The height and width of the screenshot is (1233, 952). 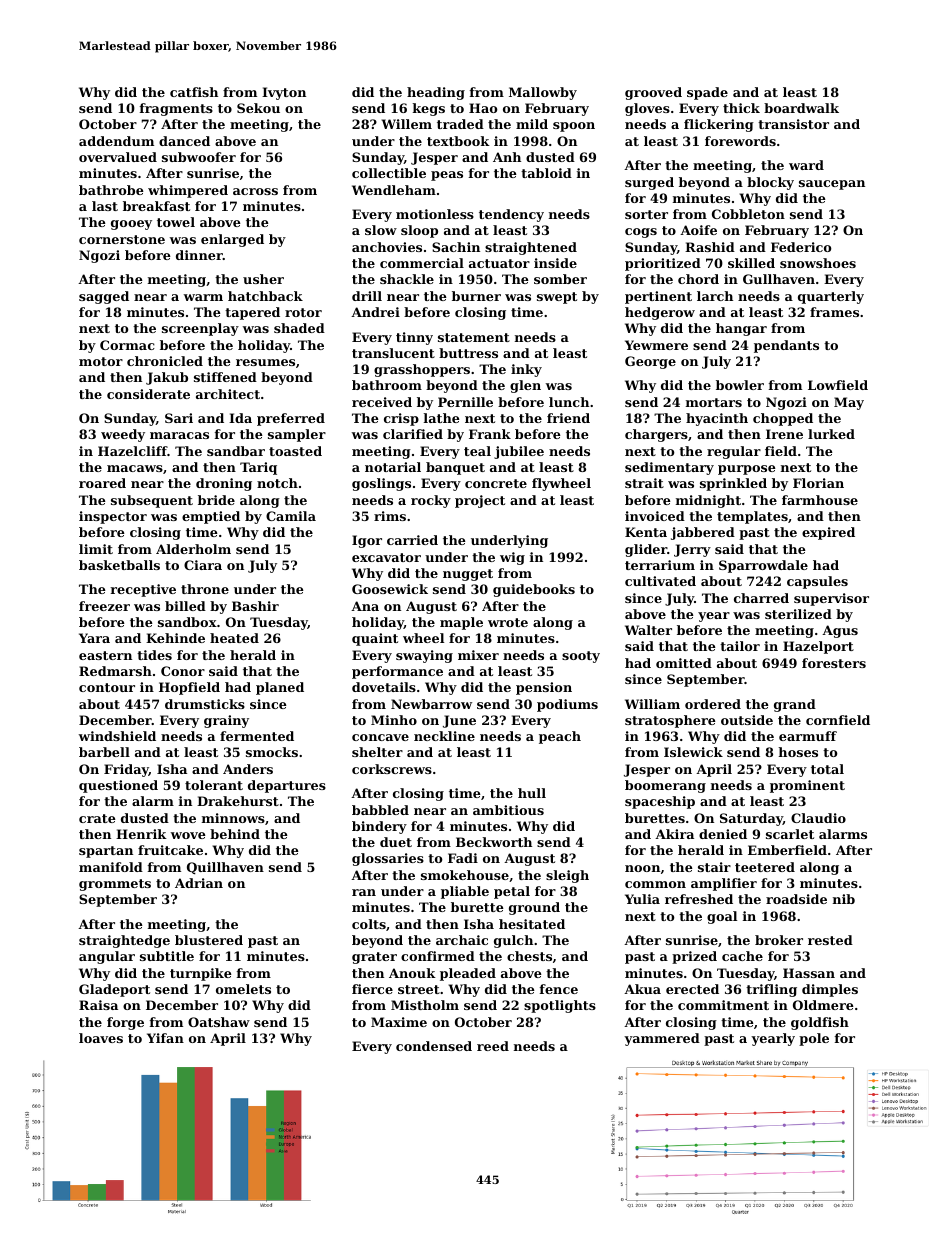 What do you see at coordinates (740, 385) in the screenshot?
I see `bowler` at bounding box center [740, 385].
